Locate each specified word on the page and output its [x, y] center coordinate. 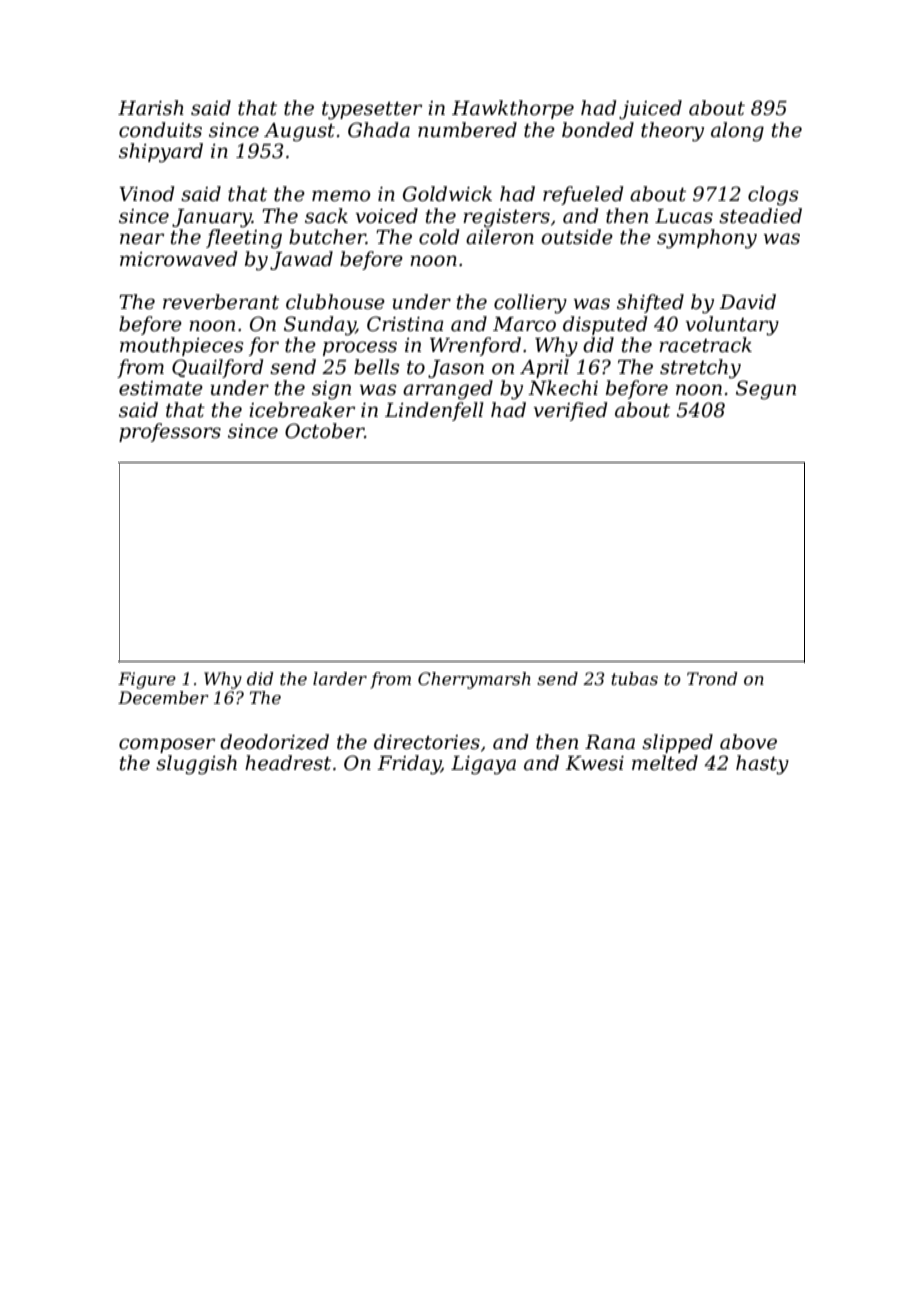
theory [672, 132]
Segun [766, 390]
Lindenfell [434, 411]
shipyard [161, 153]
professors [170, 432]
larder [340, 678]
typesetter [372, 111]
